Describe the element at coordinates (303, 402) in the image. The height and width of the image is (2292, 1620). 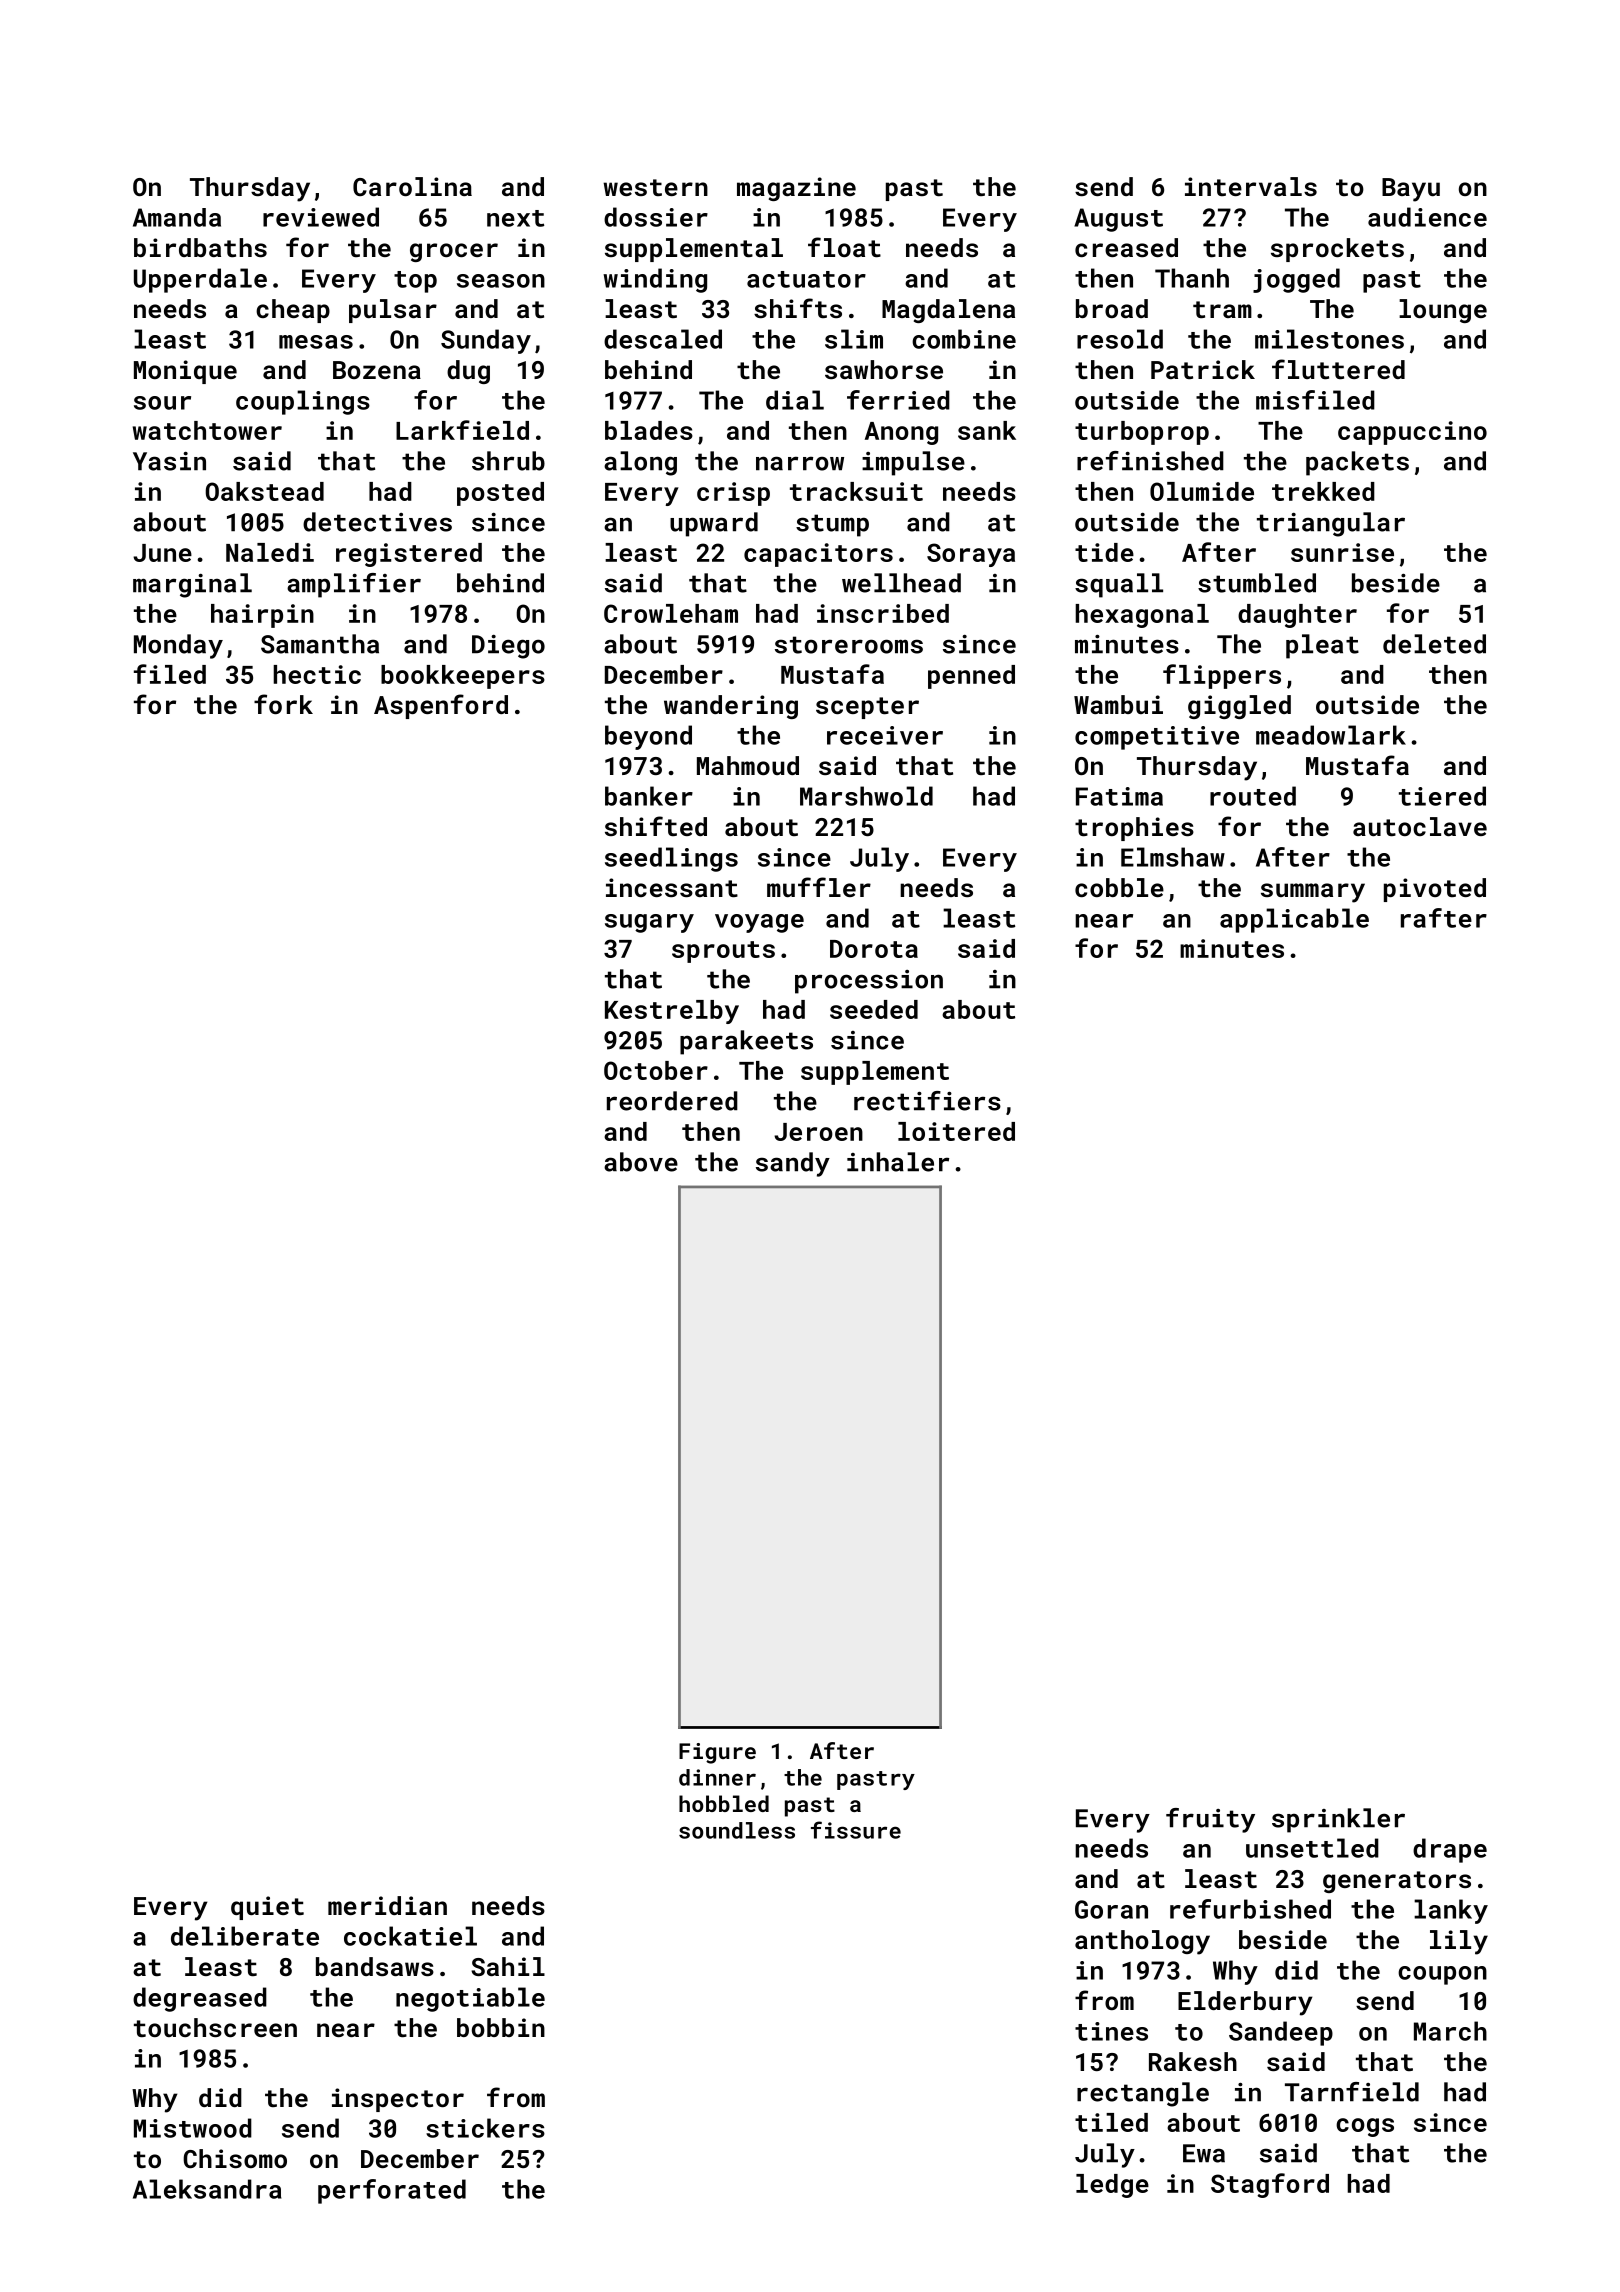
I see `couplings` at that location.
